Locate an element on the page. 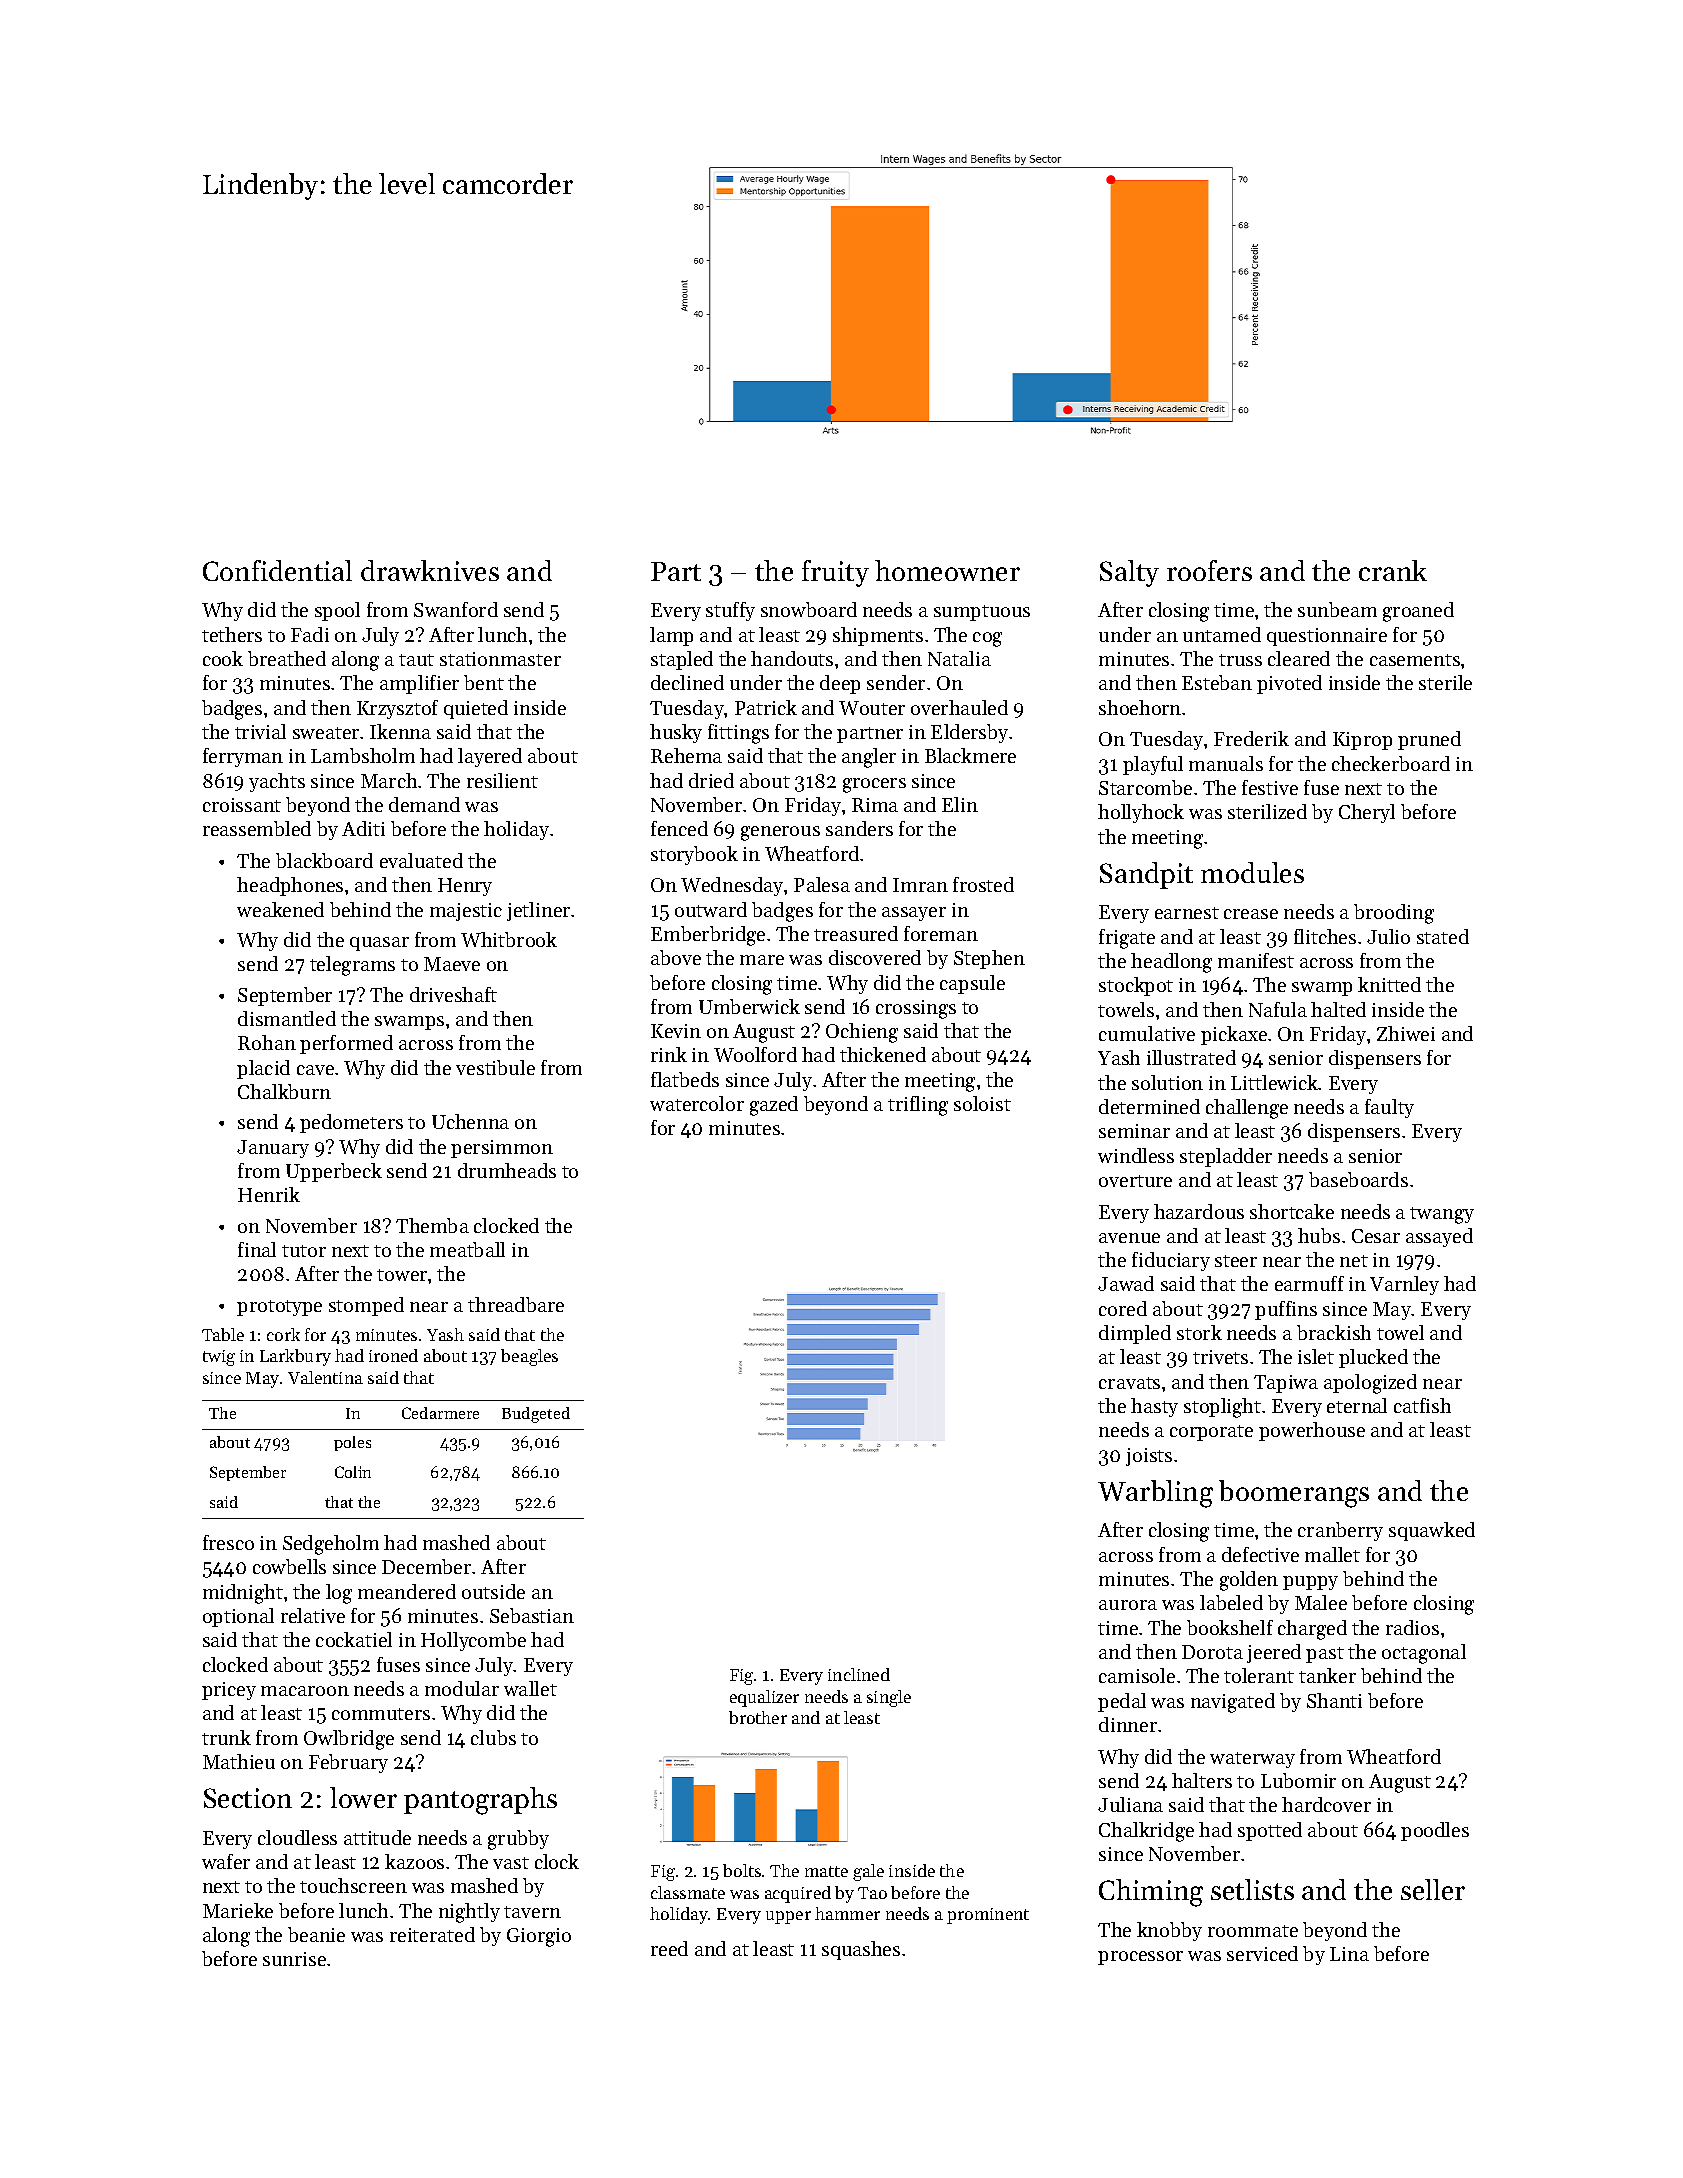 This document has height=2178, width=1683. majestic is located at coordinates (466, 912).
